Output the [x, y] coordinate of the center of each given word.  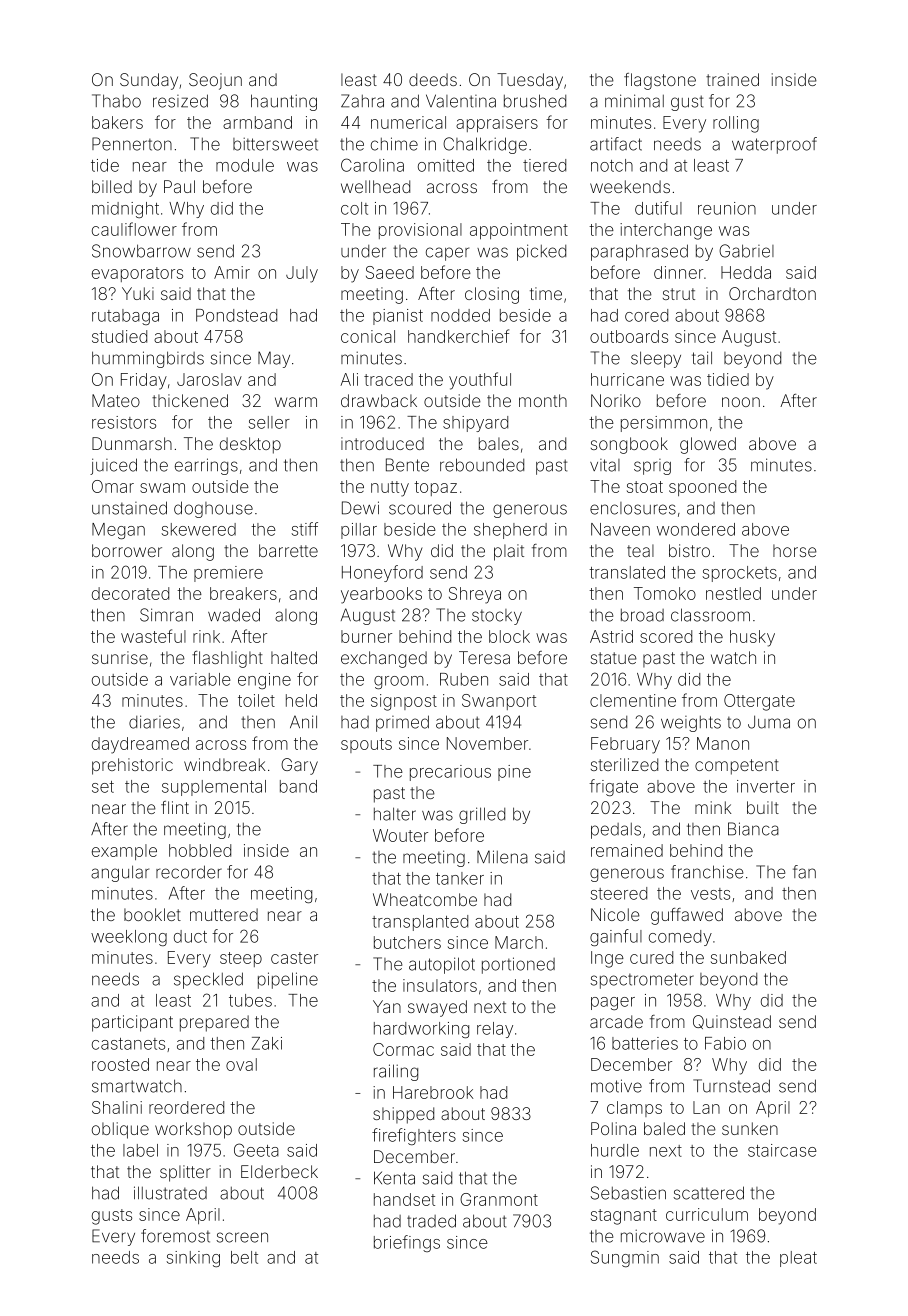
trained [732, 79]
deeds [433, 79]
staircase [782, 1150]
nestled [733, 593]
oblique [120, 1130]
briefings [407, 1243]
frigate [613, 787]
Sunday [149, 81]
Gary [299, 766]
